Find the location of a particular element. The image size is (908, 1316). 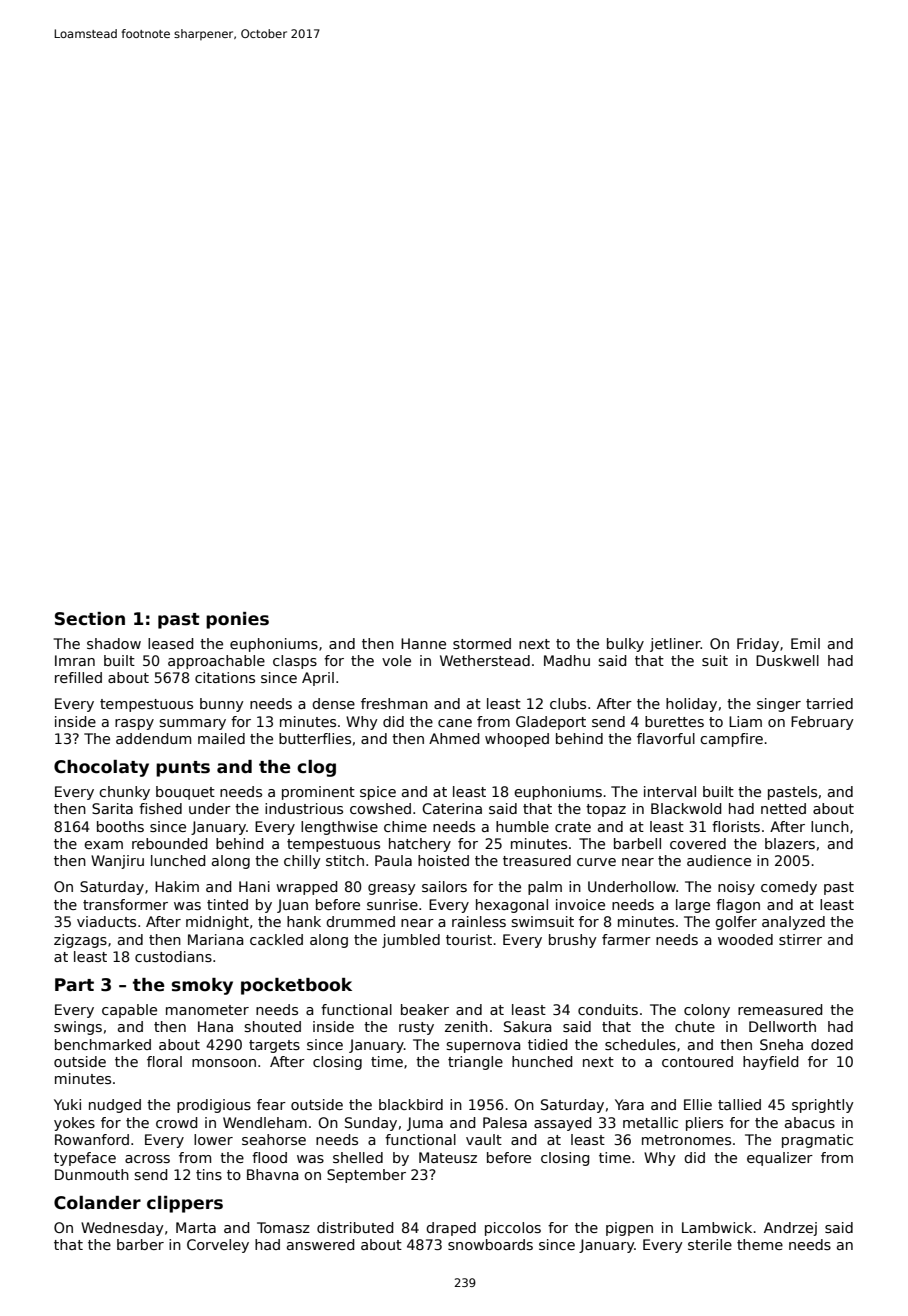

invoice is located at coordinates (580, 904).
